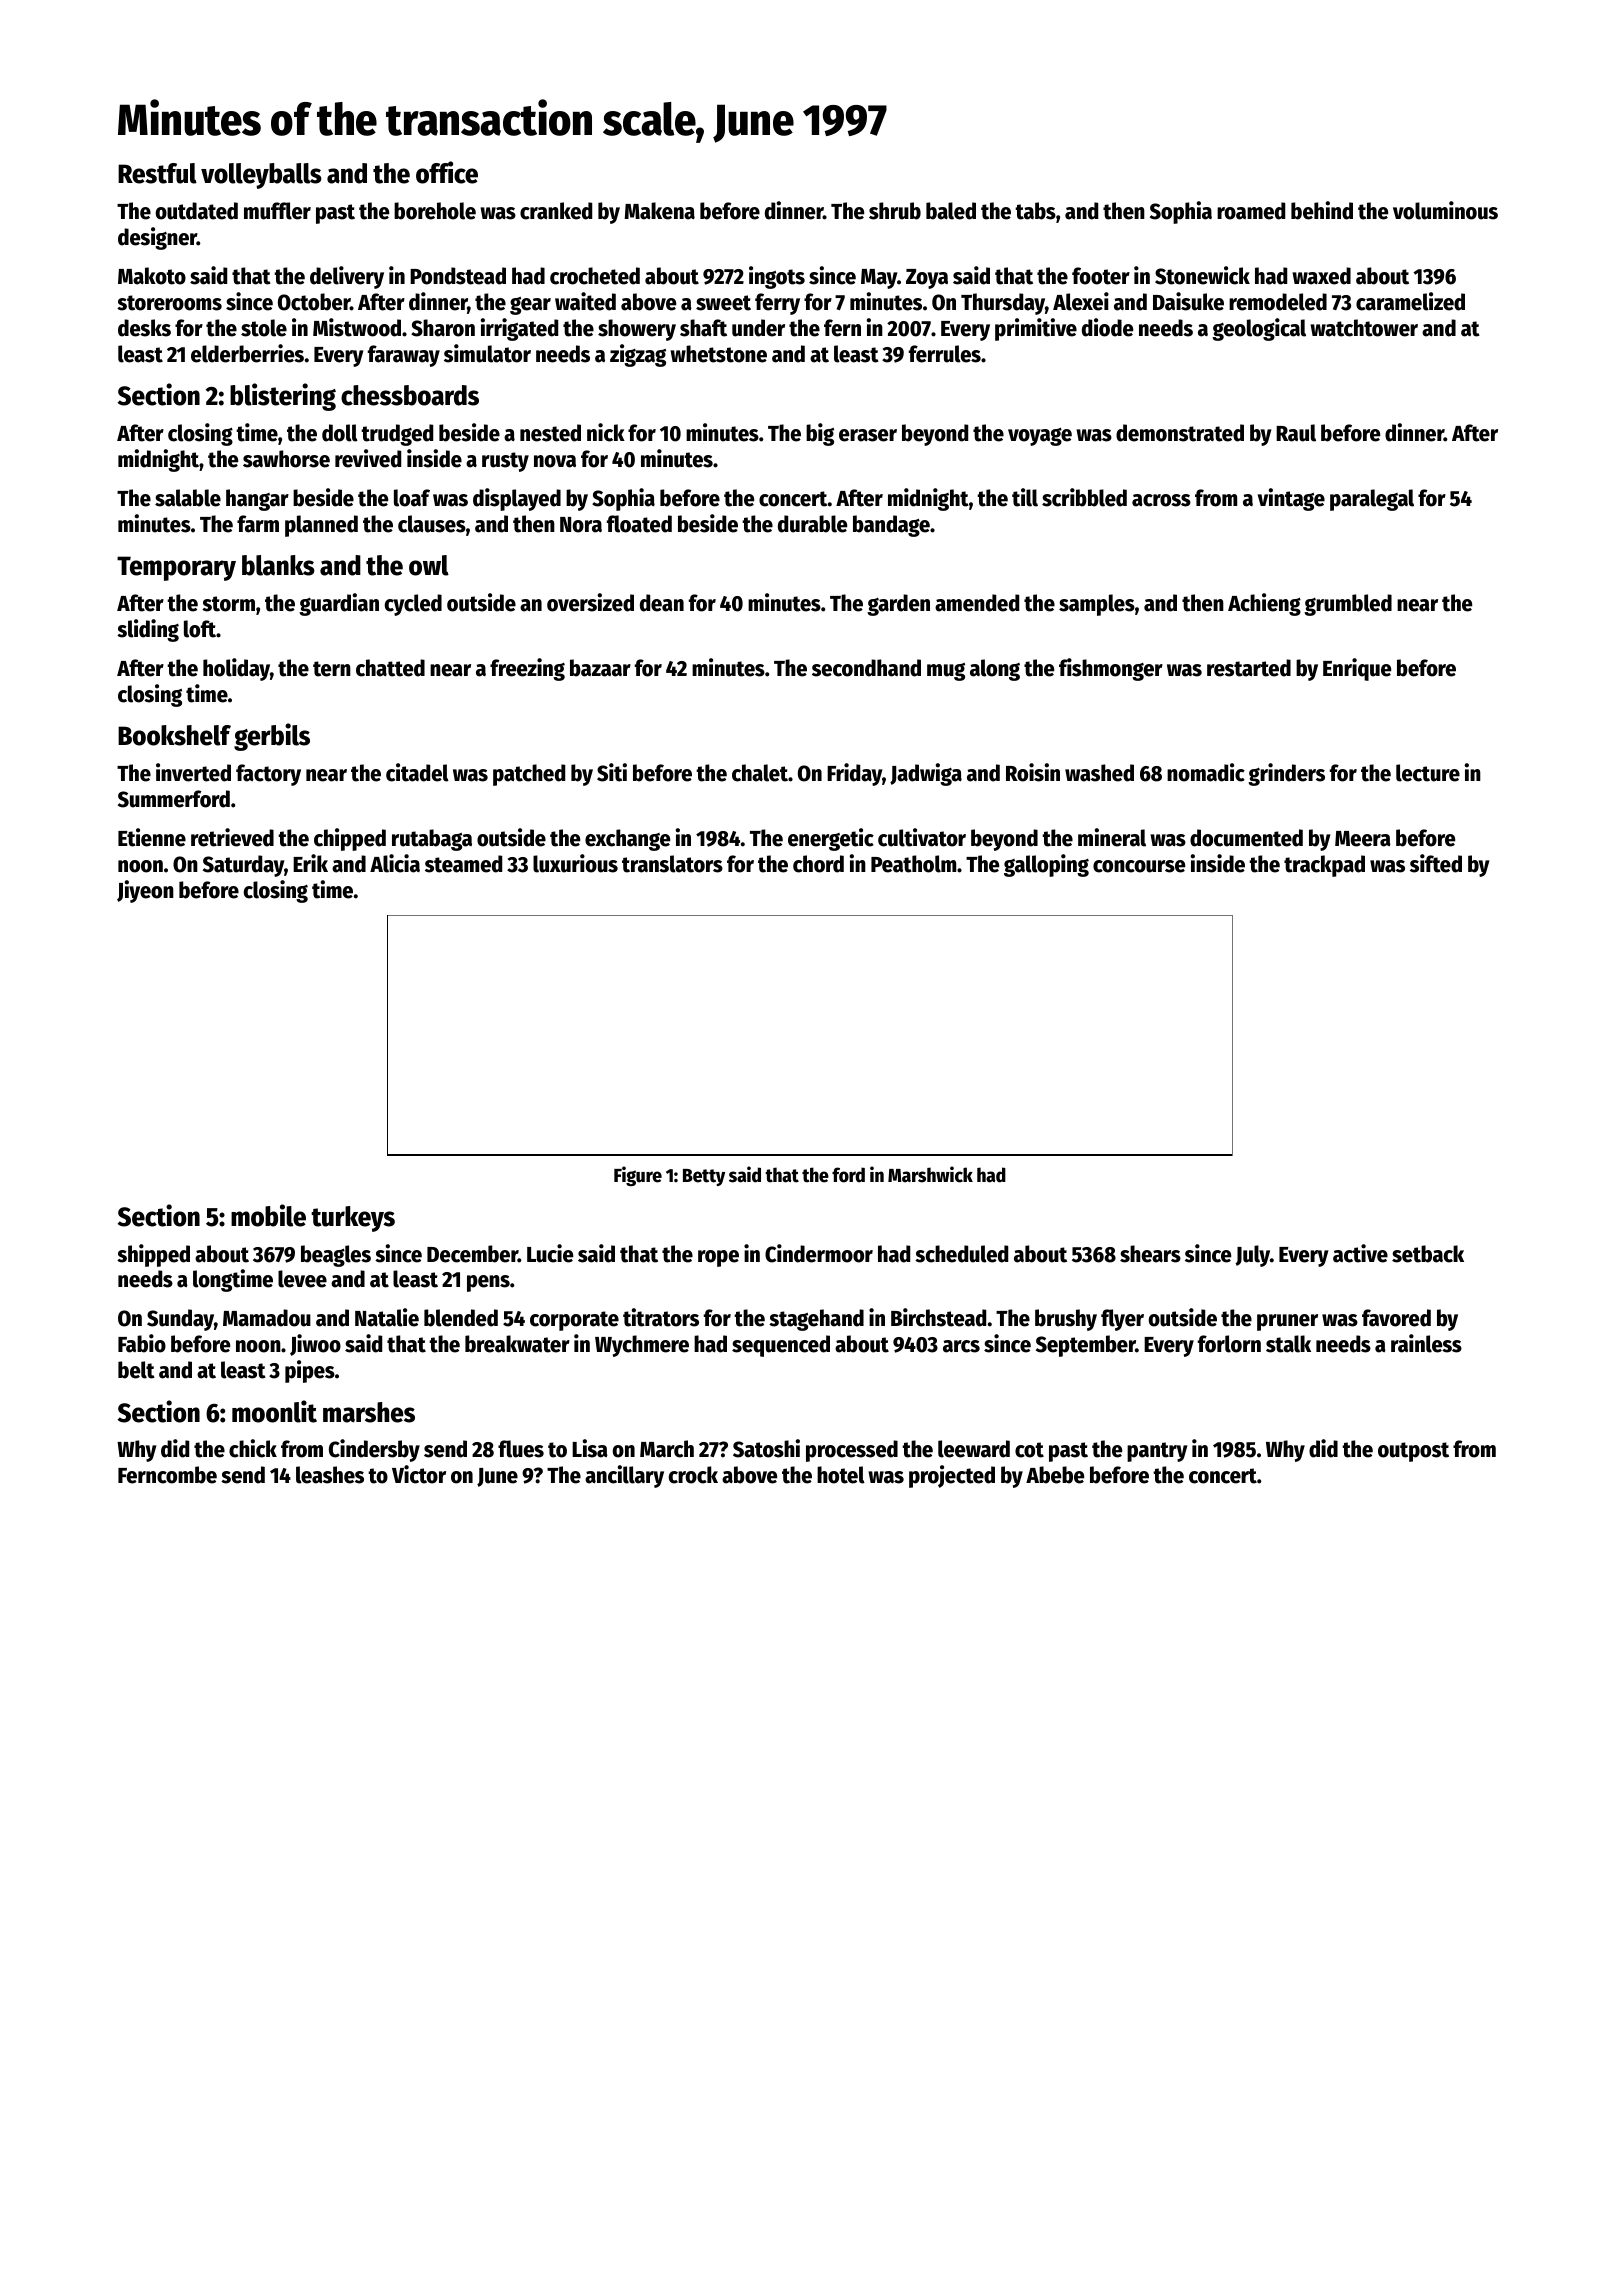 This page has width=1620, height=2292. What do you see at coordinates (144, 328) in the page?
I see `desks` at bounding box center [144, 328].
